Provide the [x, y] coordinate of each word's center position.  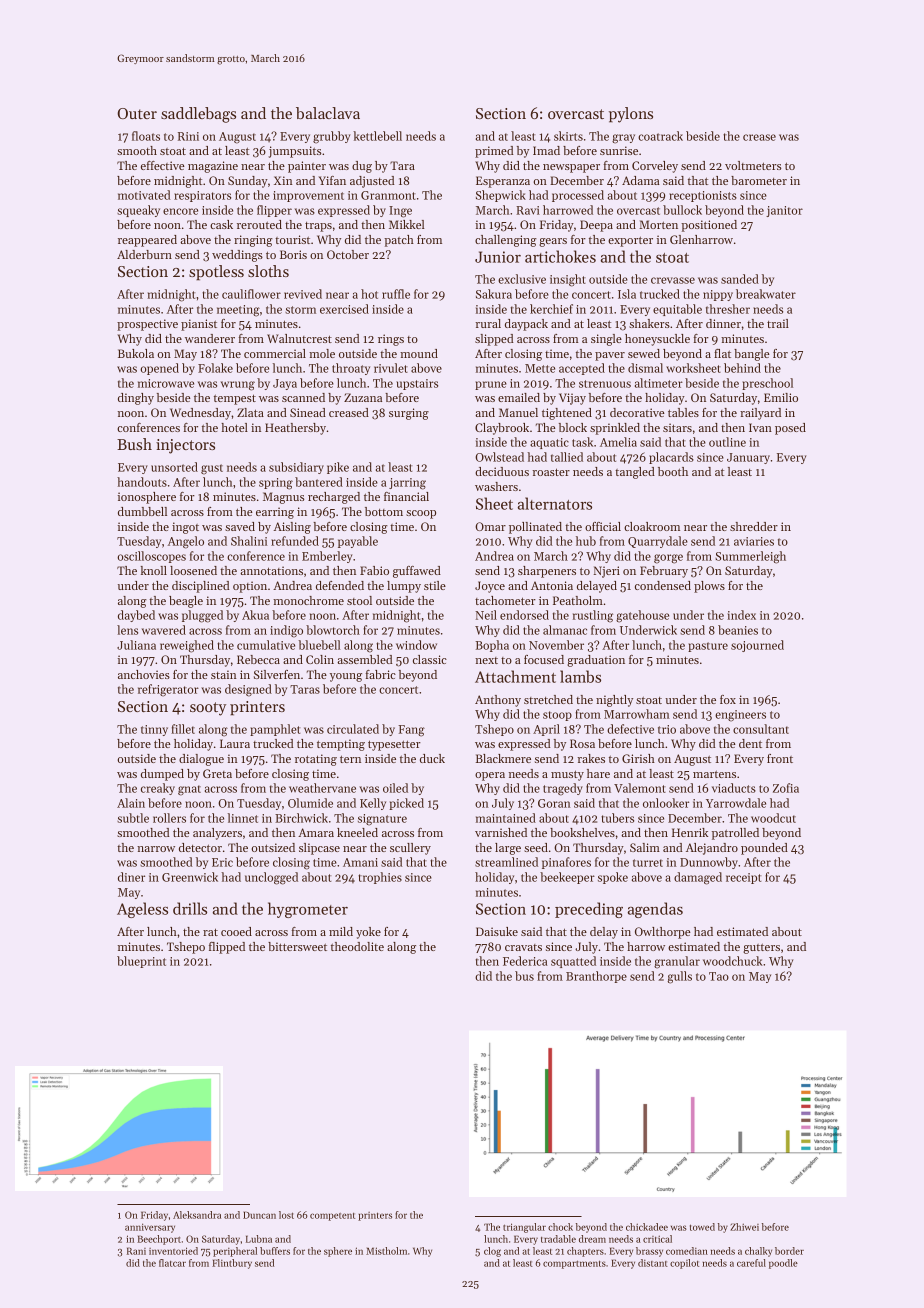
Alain [131, 803]
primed [494, 152]
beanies [738, 630]
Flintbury [232, 1264]
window [416, 645]
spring [276, 484]
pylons [631, 115]
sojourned [757, 646]
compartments [574, 1264]
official [603, 526]
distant [653, 1263]
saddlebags [198, 115]
